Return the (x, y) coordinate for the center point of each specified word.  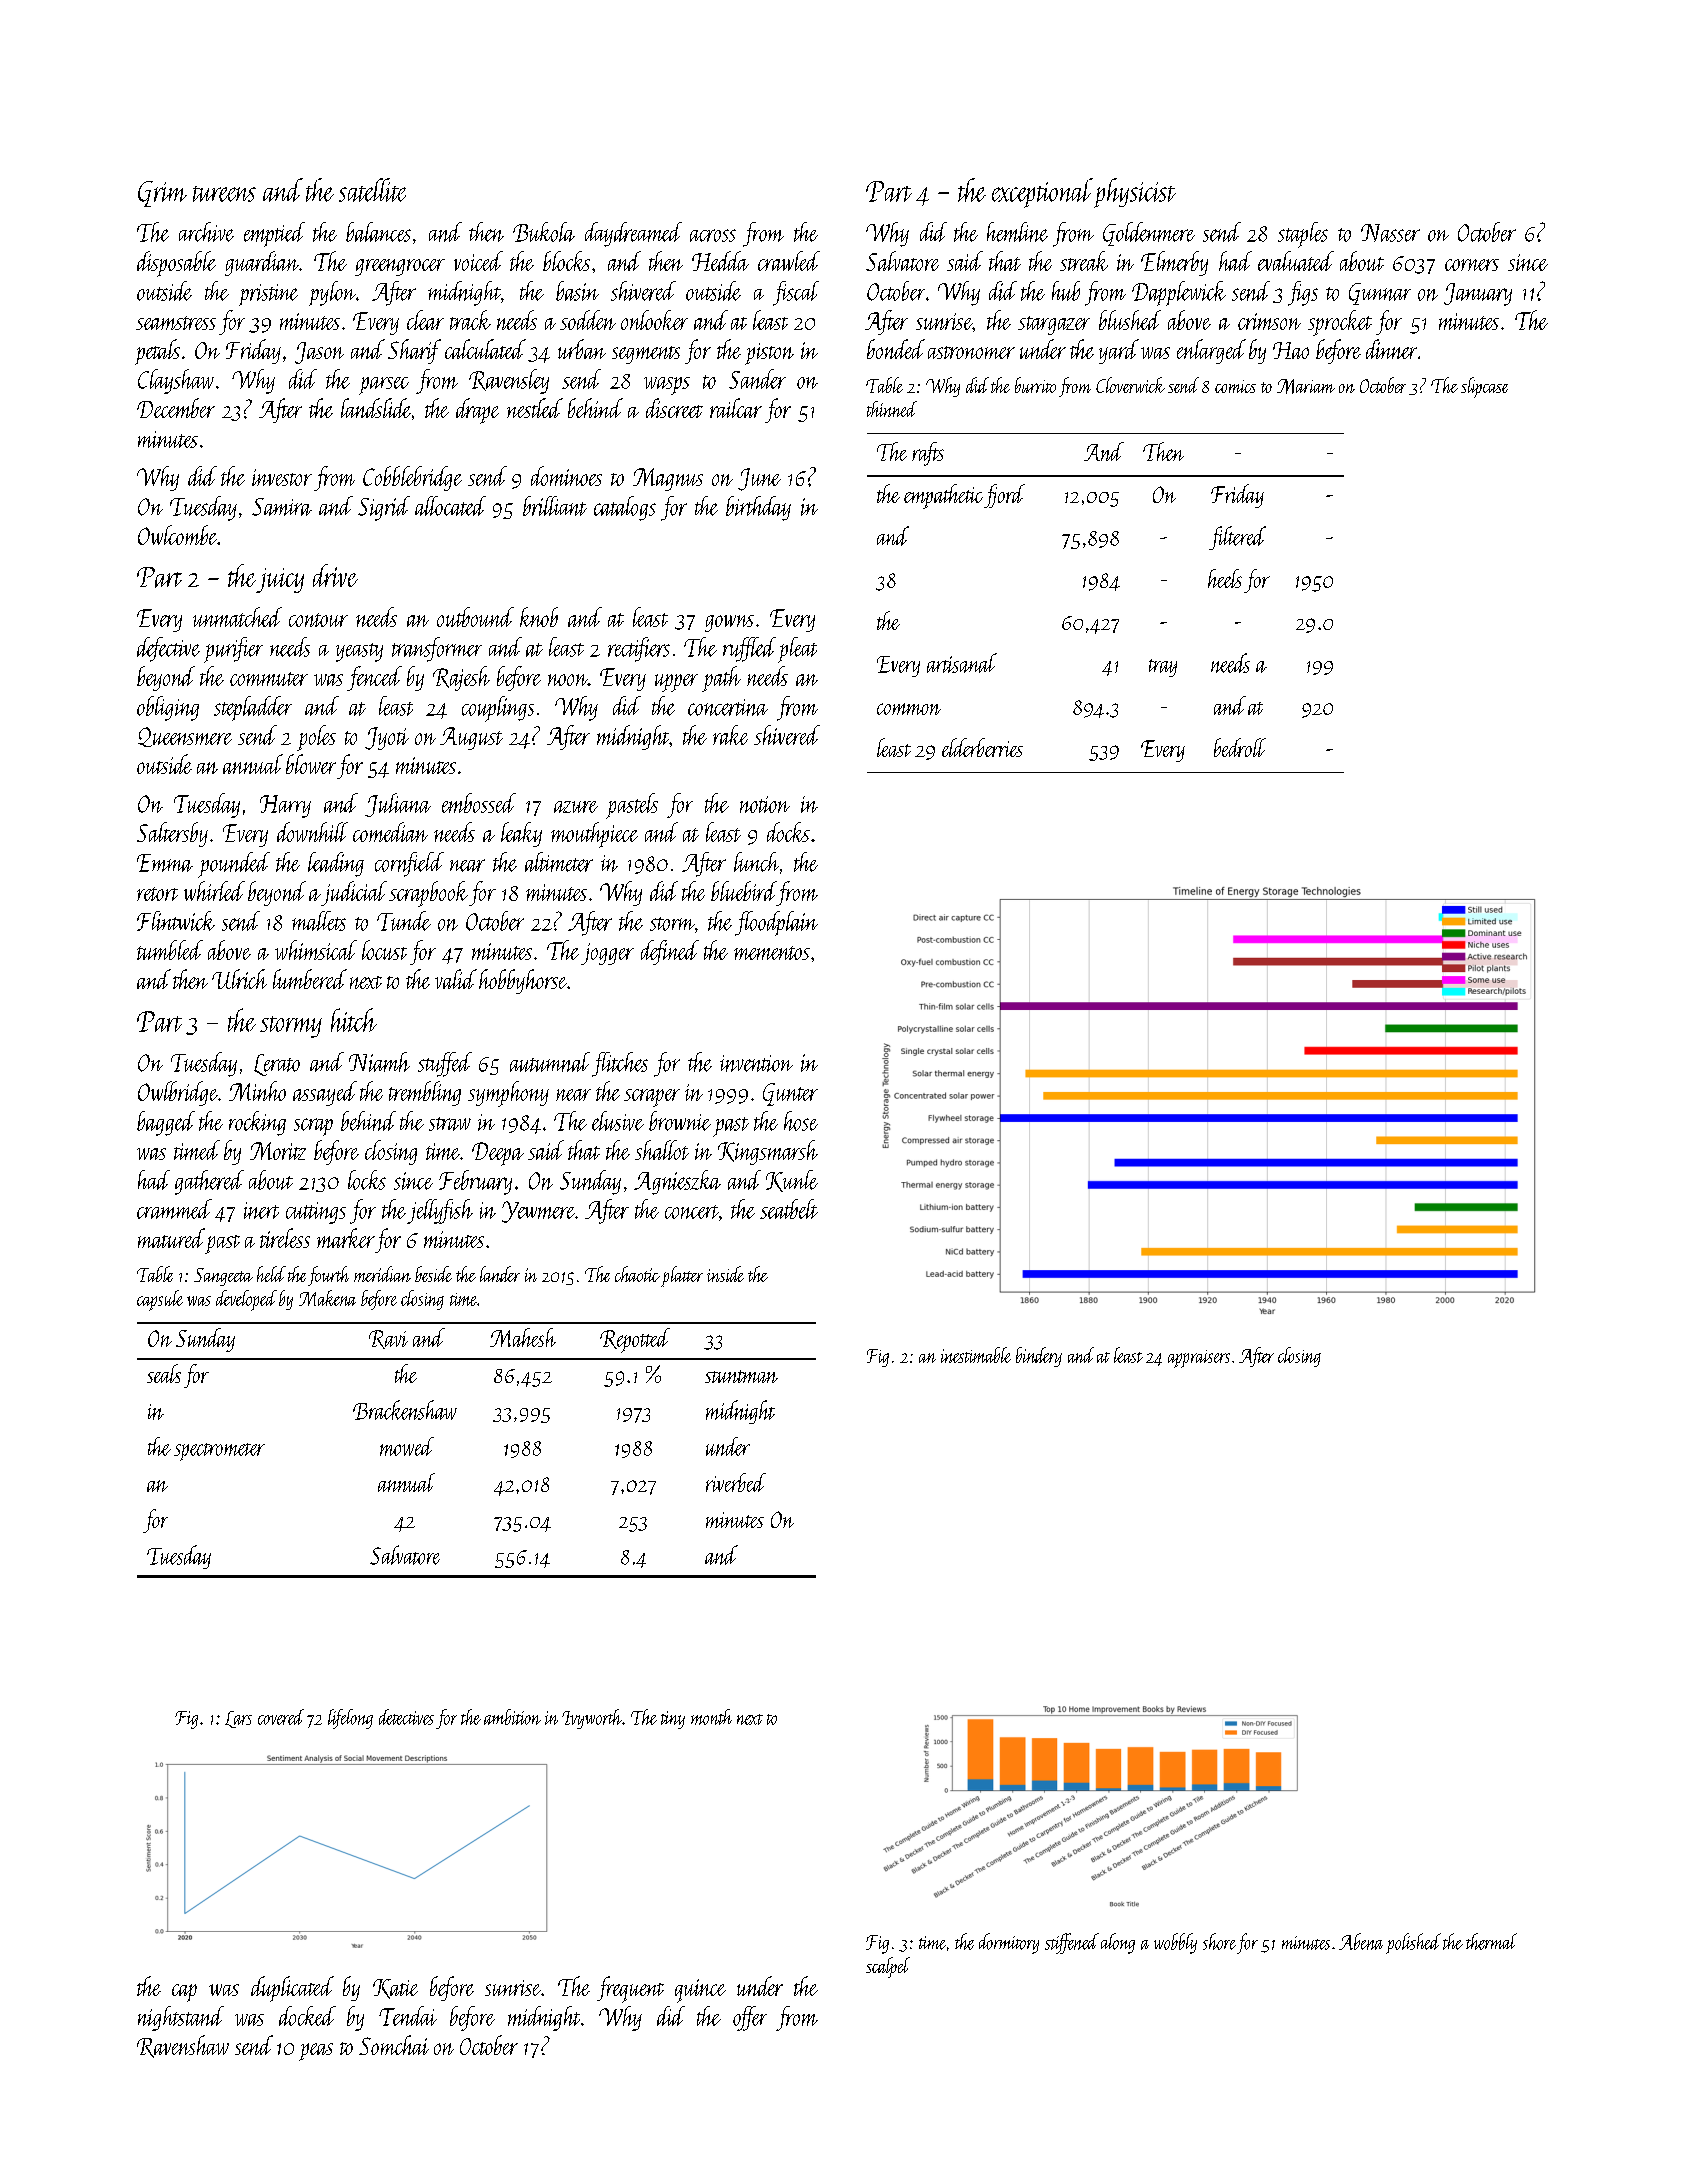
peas (316, 2052)
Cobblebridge (412, 478)
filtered (1237, 538)
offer (750, 2018)
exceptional (1042, 193)
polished (1413, 1943)
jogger (607, 954)
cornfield (409, 864)
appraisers (1199, 1359)
